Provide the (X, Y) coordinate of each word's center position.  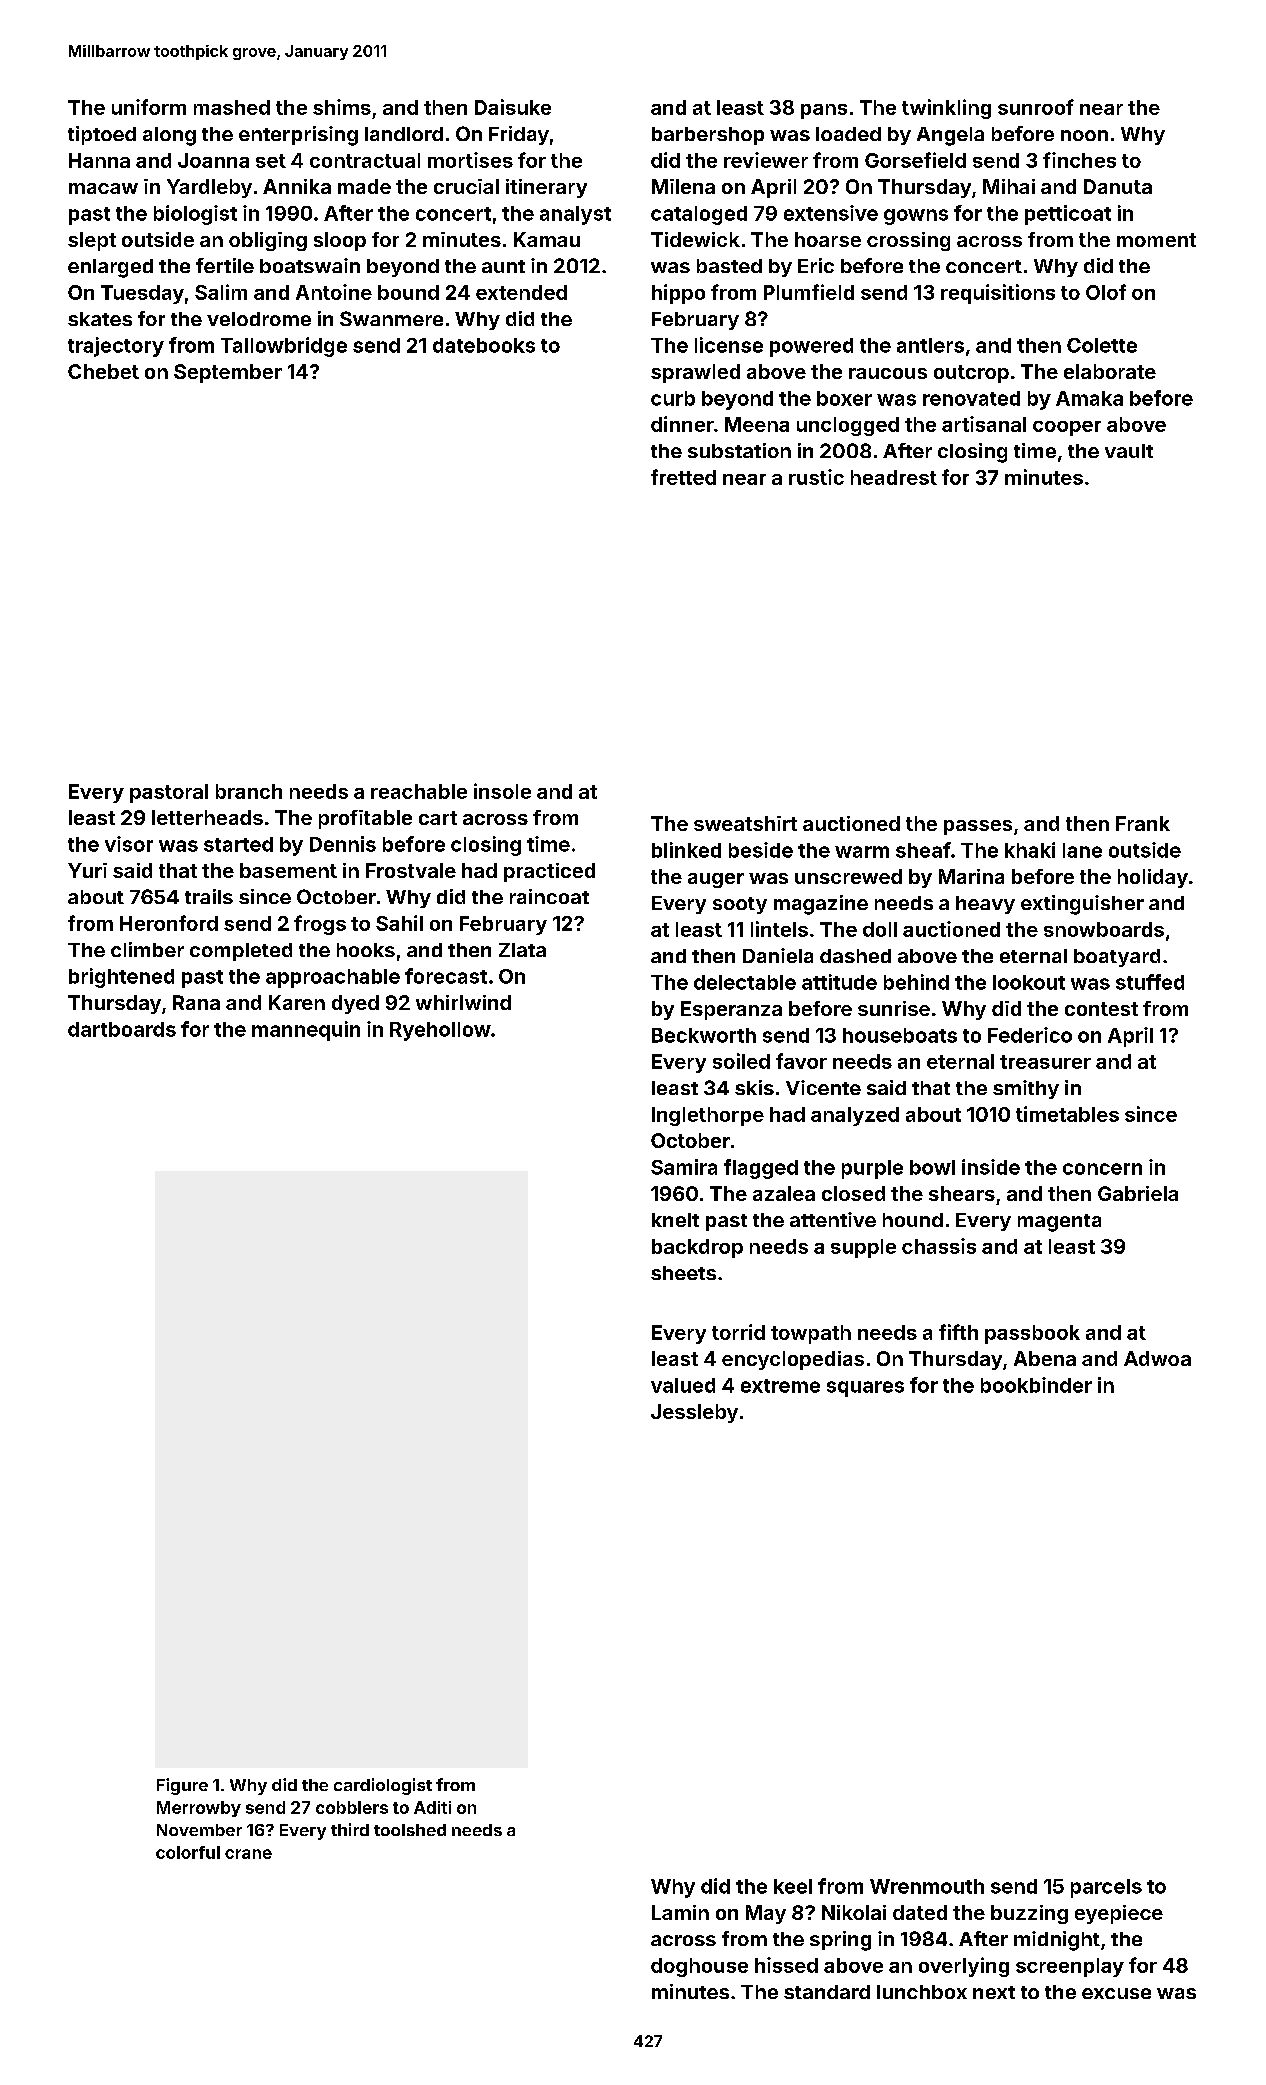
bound (408, 292)
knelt (675, 1220)
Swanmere (391, 318)
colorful (188, 1852)
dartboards (122, 1029)
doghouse (699, 1967)
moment (1156, 240)
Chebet (103, 371)
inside (991, 1167)
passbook (1032, 1334)
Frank (1143, 823)
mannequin (306, 1031)
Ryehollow (440, 1031)
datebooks (484, 345)
